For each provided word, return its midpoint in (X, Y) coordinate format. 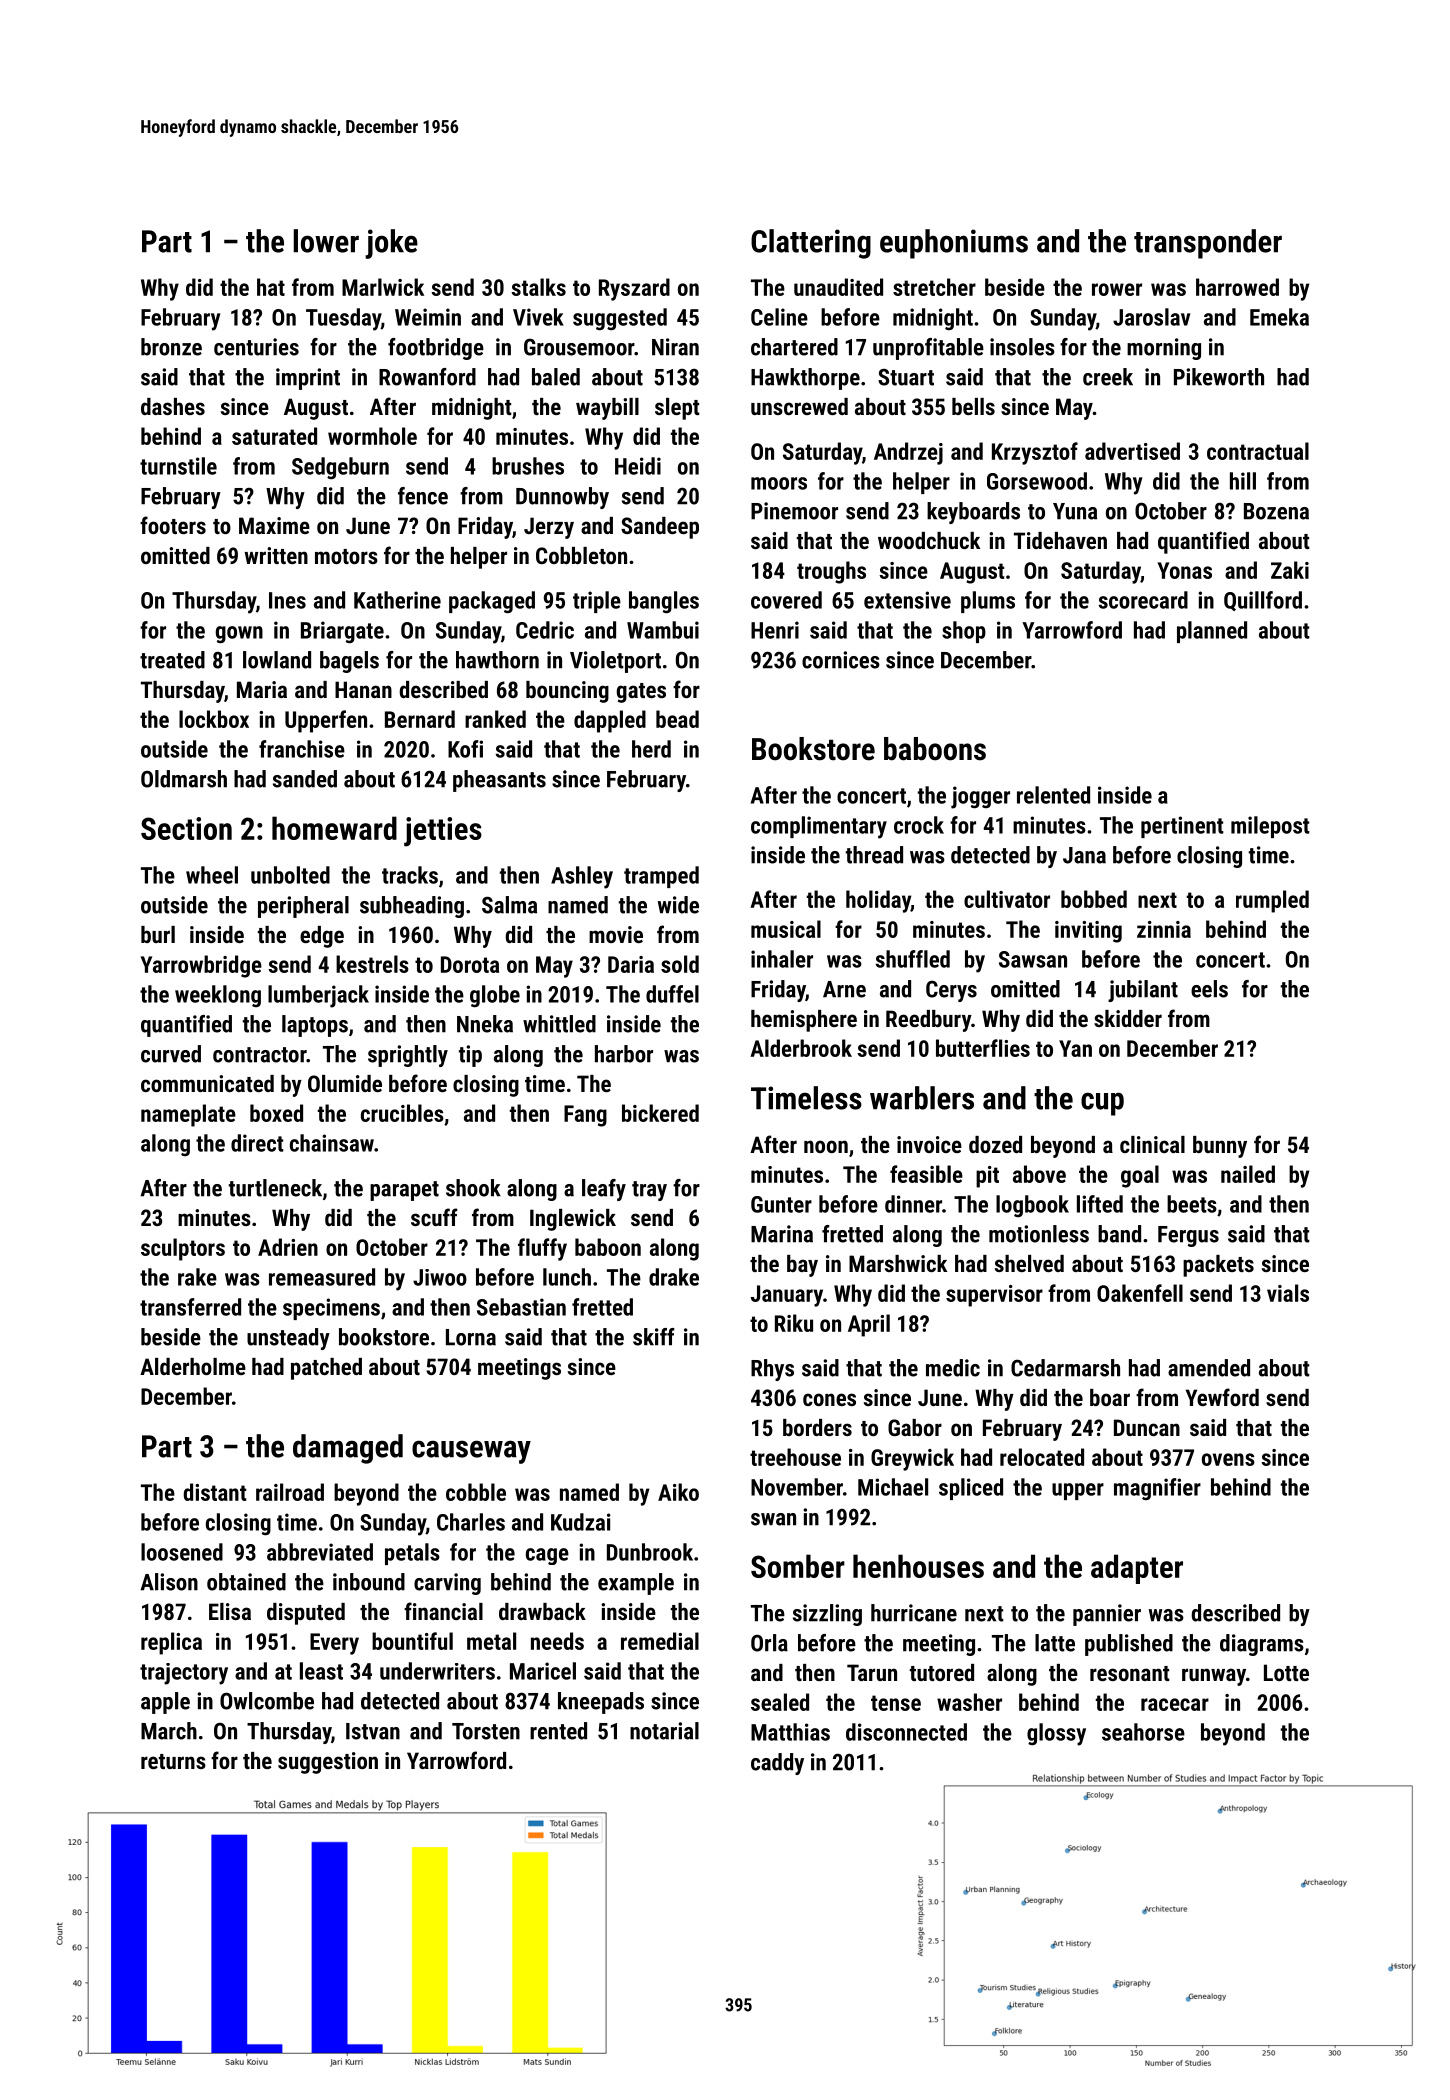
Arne (844, 989)
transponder (1208, 244)
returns (173, 1761)
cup (1102, 1104)
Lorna (471, 1337)
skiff (654, 1337)
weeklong (218, 996)
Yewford (1222, 1397)
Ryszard (634, 289)
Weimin (428, 317)
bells (973, 406)
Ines (287, 600)
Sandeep (660, 528)
